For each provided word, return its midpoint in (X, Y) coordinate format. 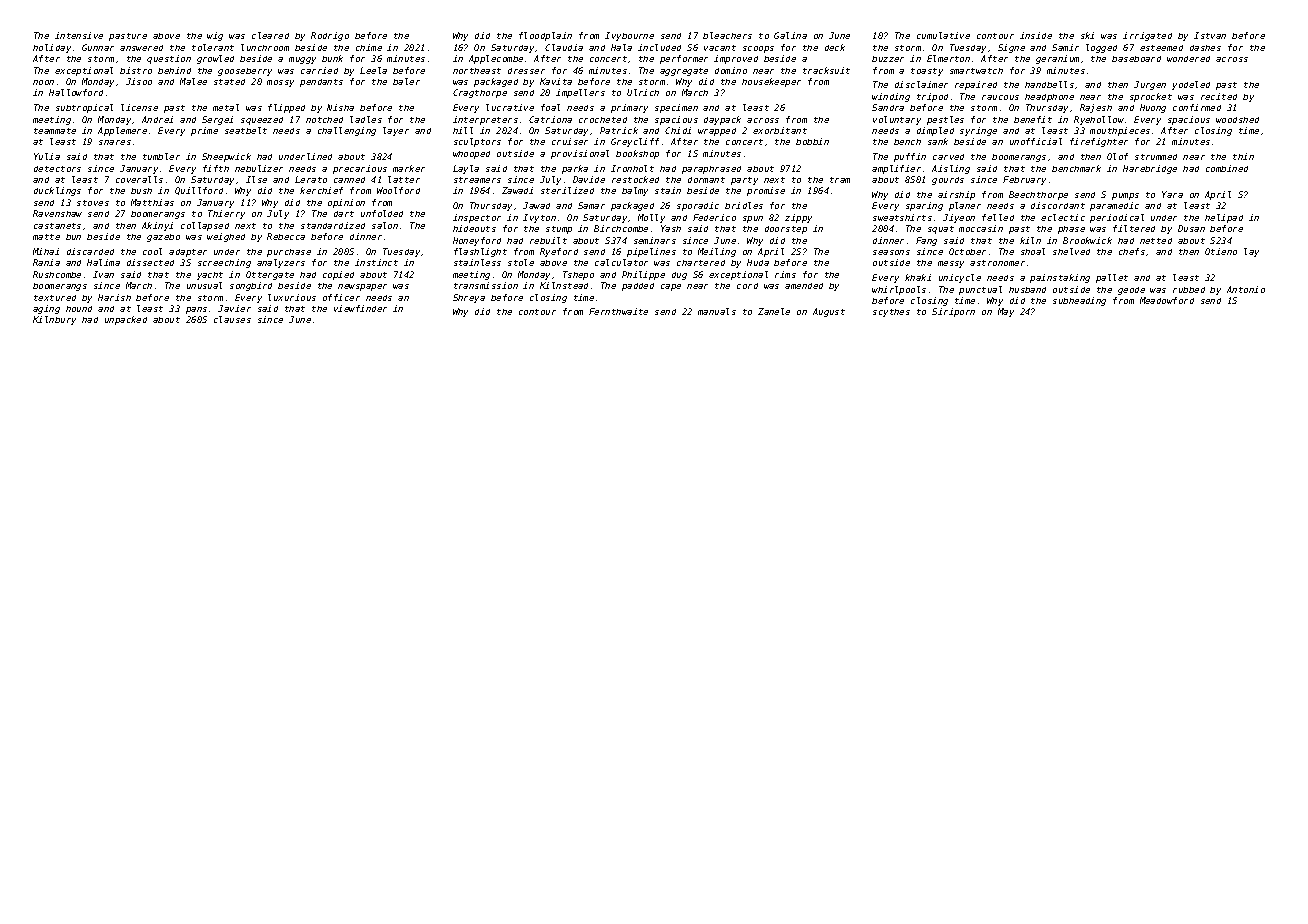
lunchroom (265, 47)
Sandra (888, 107)
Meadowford (1167, 300)
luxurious (292, 297)
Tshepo (578, 275)
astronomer (997, 263)
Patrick (619, 130)
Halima (103, 262)
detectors (57, 169)
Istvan (1210, 35)
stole (521, 262)
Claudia (564, 47)
